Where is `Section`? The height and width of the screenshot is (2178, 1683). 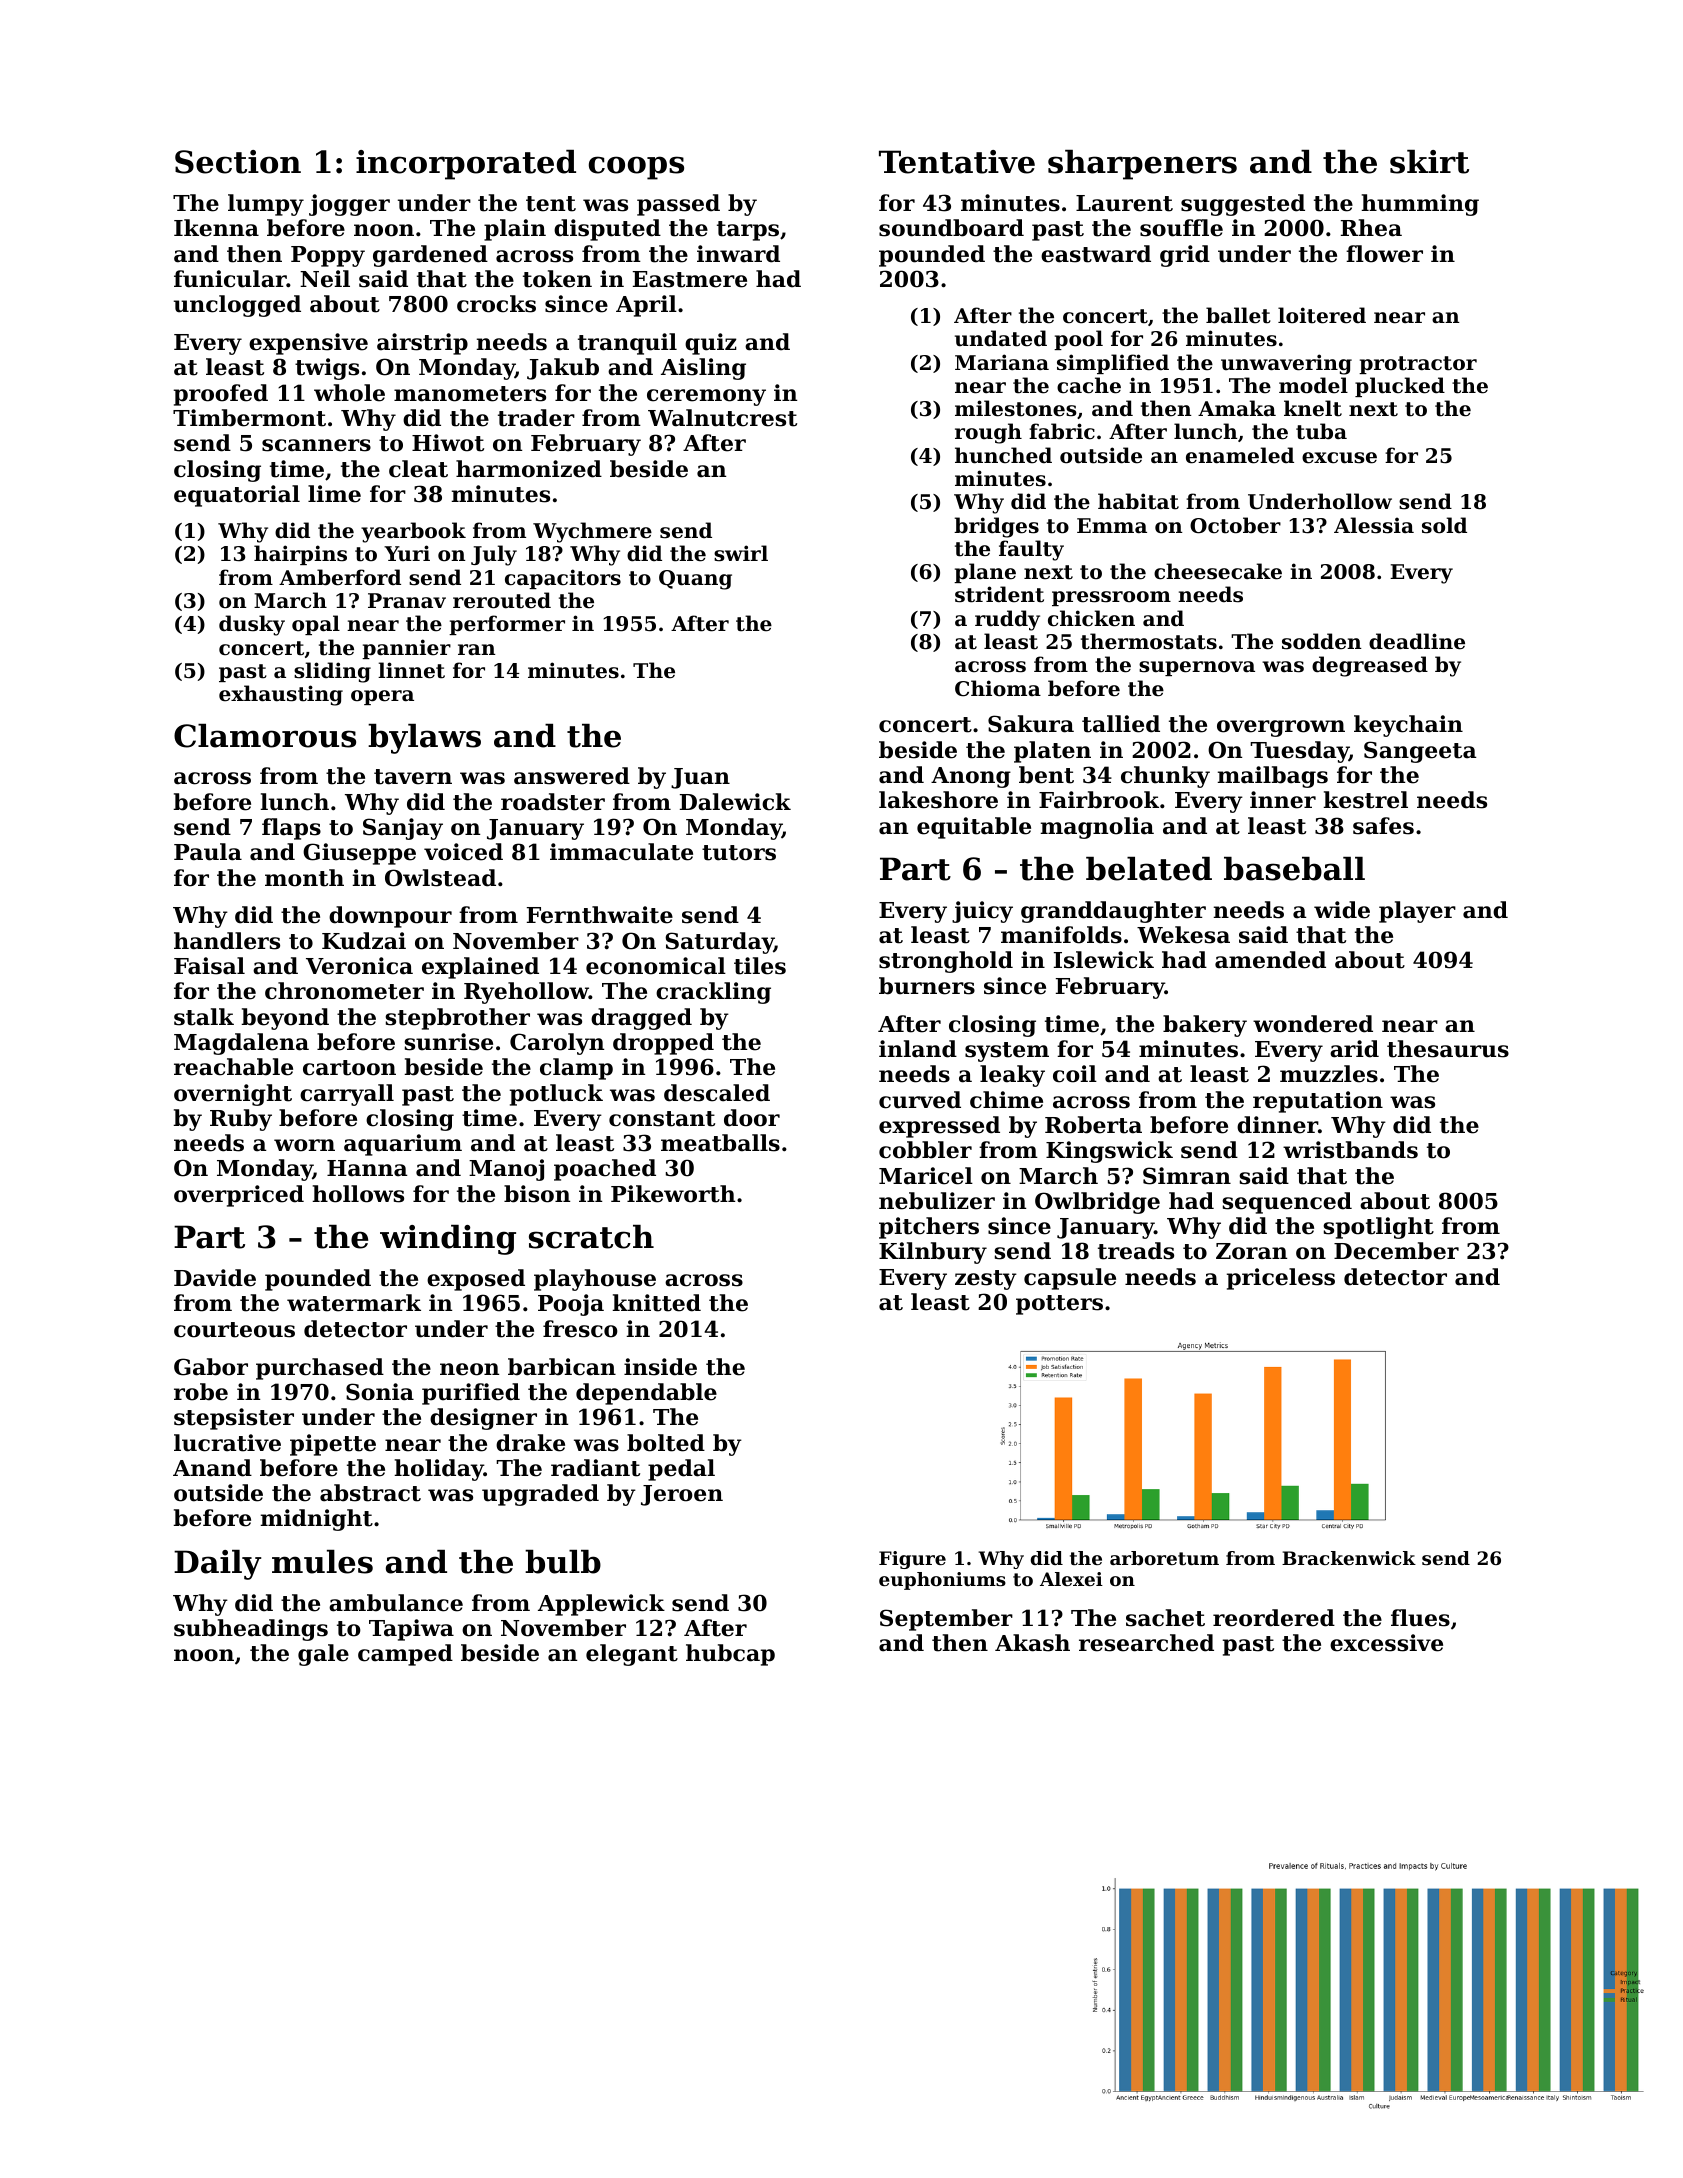 Section is located at coordinates (238, 162).
